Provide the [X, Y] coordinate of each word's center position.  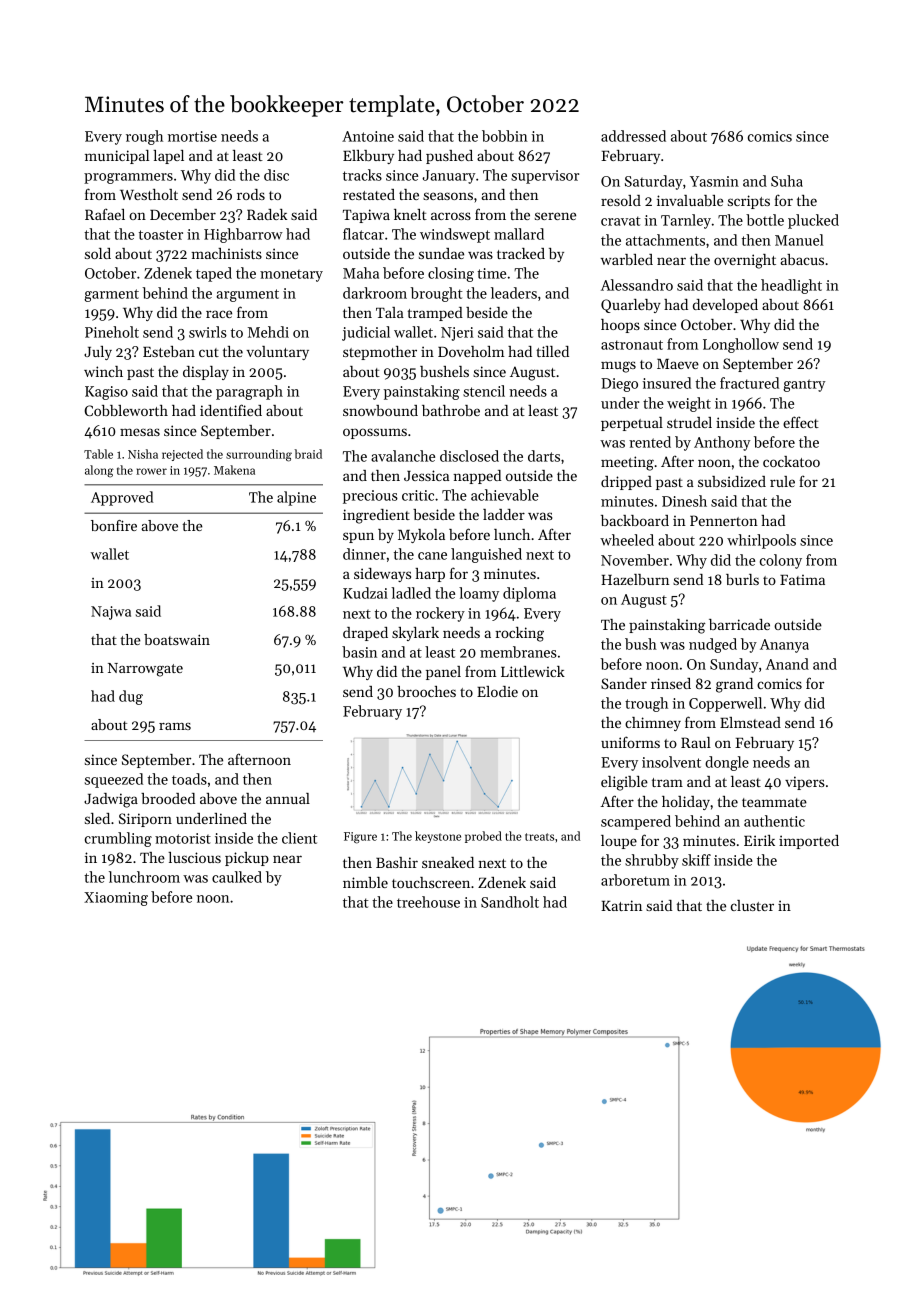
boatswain [177, 639]
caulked [237, 877]
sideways [382, 575]
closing [451, 274]
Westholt [149, 194]
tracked [521, 253]
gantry [804, 385]
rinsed [671, 683]
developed [725, 306]
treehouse [428, 902]
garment [111, 295]
